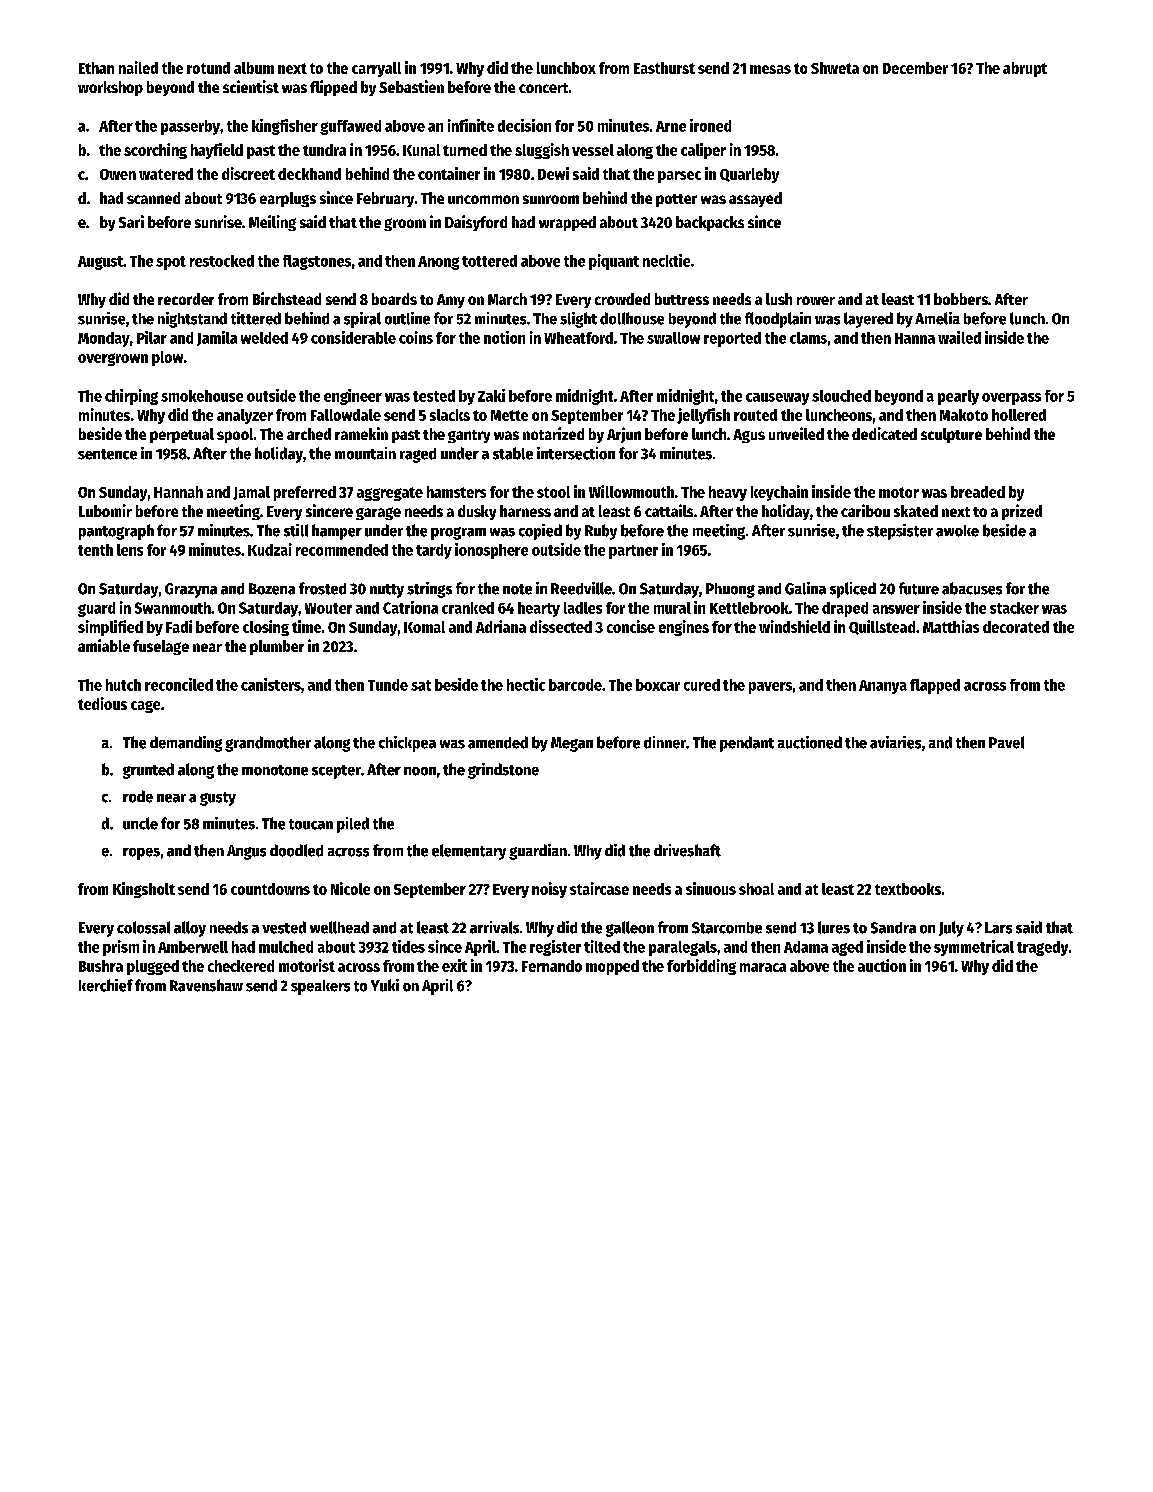 The width and height of the image is (1153, 1492). Describe the element at coordinates (376, 69) in the image. I see `carryall` at that location.
